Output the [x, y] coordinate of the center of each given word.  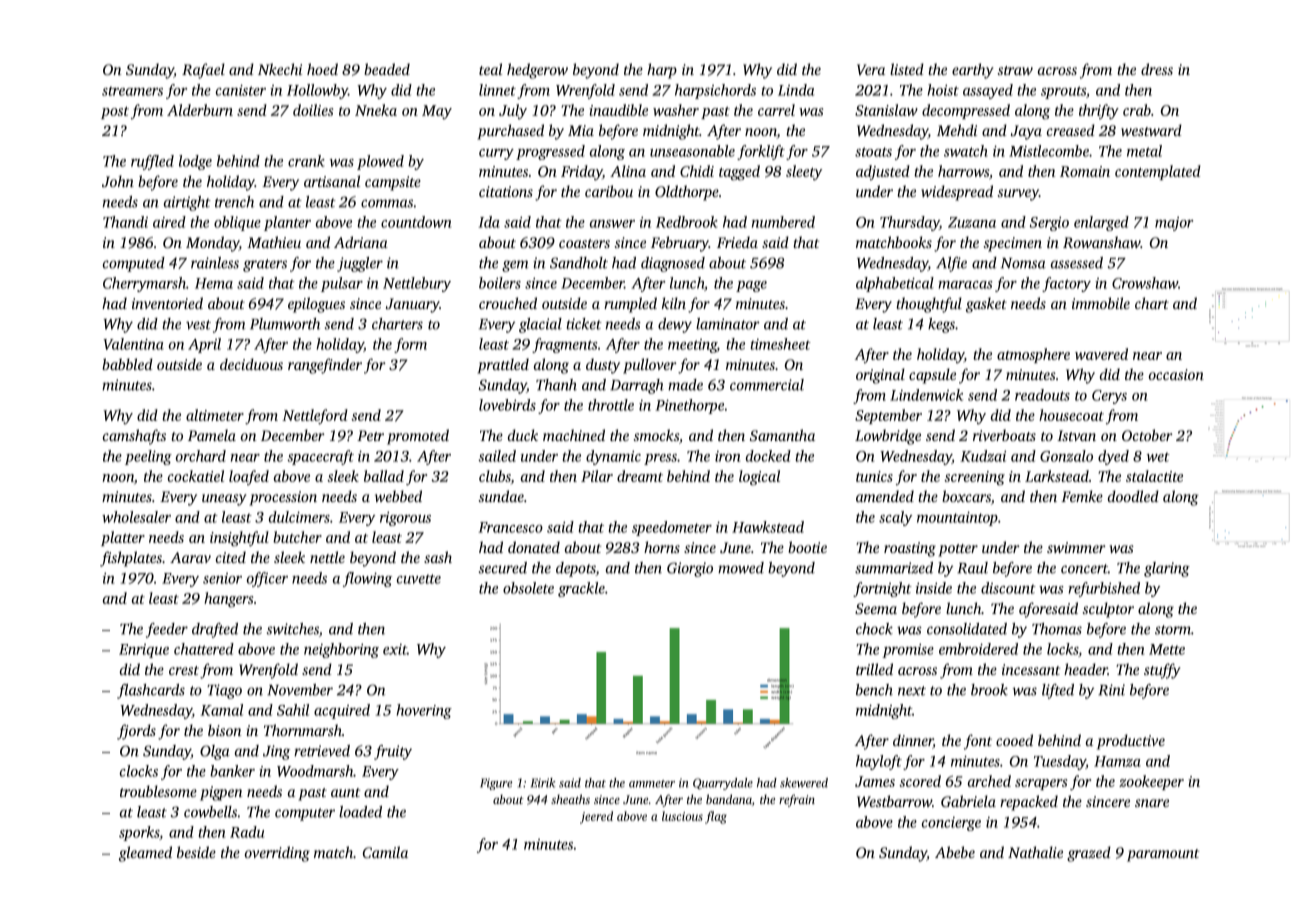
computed [134, 264]
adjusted [883, 172]
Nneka [376, 110]
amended [885, 496]
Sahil [293, 710]
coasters [584, 243]
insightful [239, 539]
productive [1131, 742]
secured [503, 568]
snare [1152, 803]
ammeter [652, 784]
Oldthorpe [687, 193]
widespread [957, 193]
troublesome [158, 791]
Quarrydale [723, 784]
